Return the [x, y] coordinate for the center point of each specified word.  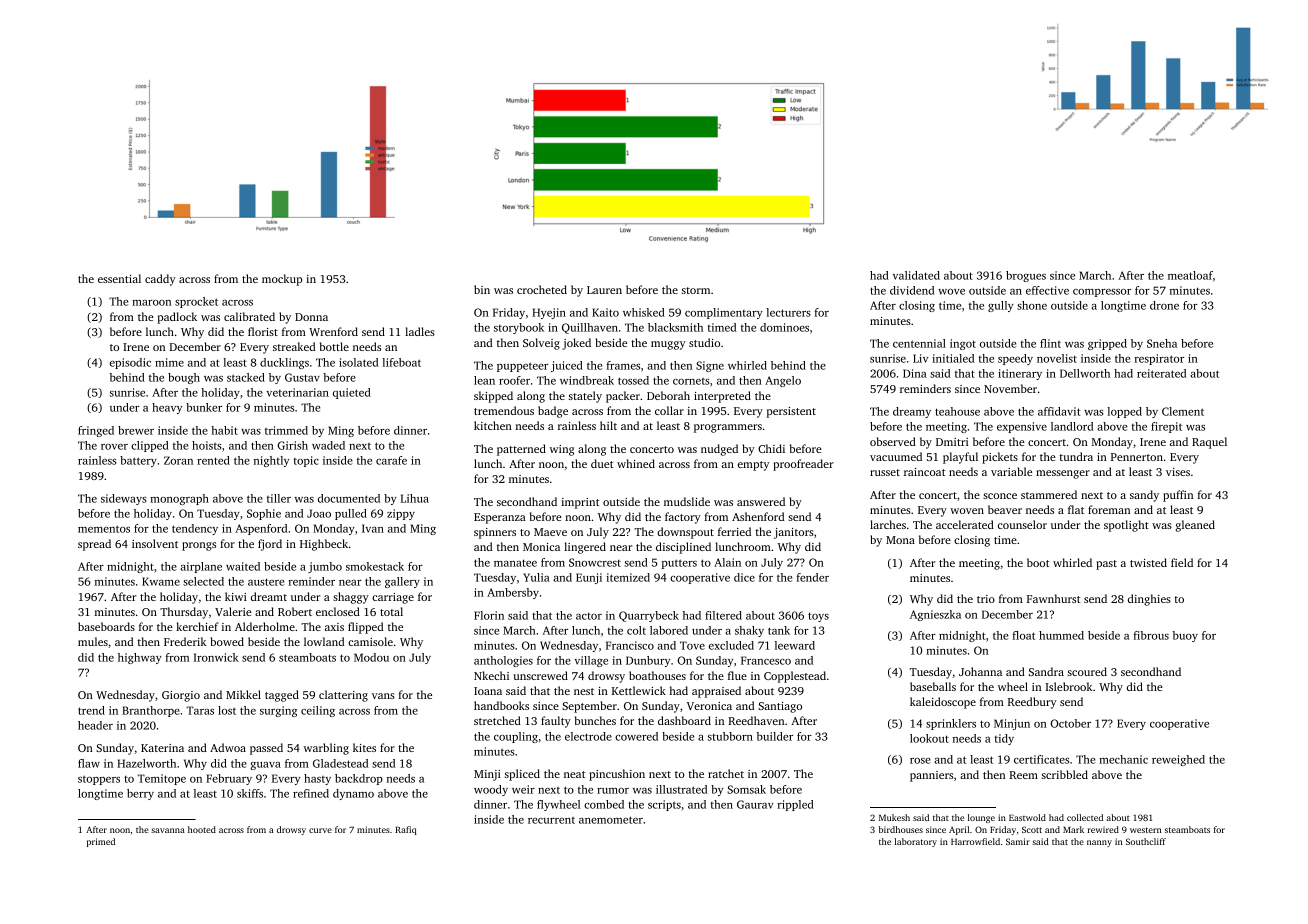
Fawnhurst [1053, 598]
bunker [204, 407]
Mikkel [243, 694]
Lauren [604, 290]
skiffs [250, 793]
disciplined [683, 548]
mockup [282, 280]
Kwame [161, 581]
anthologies [503, 661]
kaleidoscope [943, 703]
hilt [608, 425]
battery [138, 461]
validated [916, 275]
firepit [1166, 427]
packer [623, 397]
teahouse [957, 411]
